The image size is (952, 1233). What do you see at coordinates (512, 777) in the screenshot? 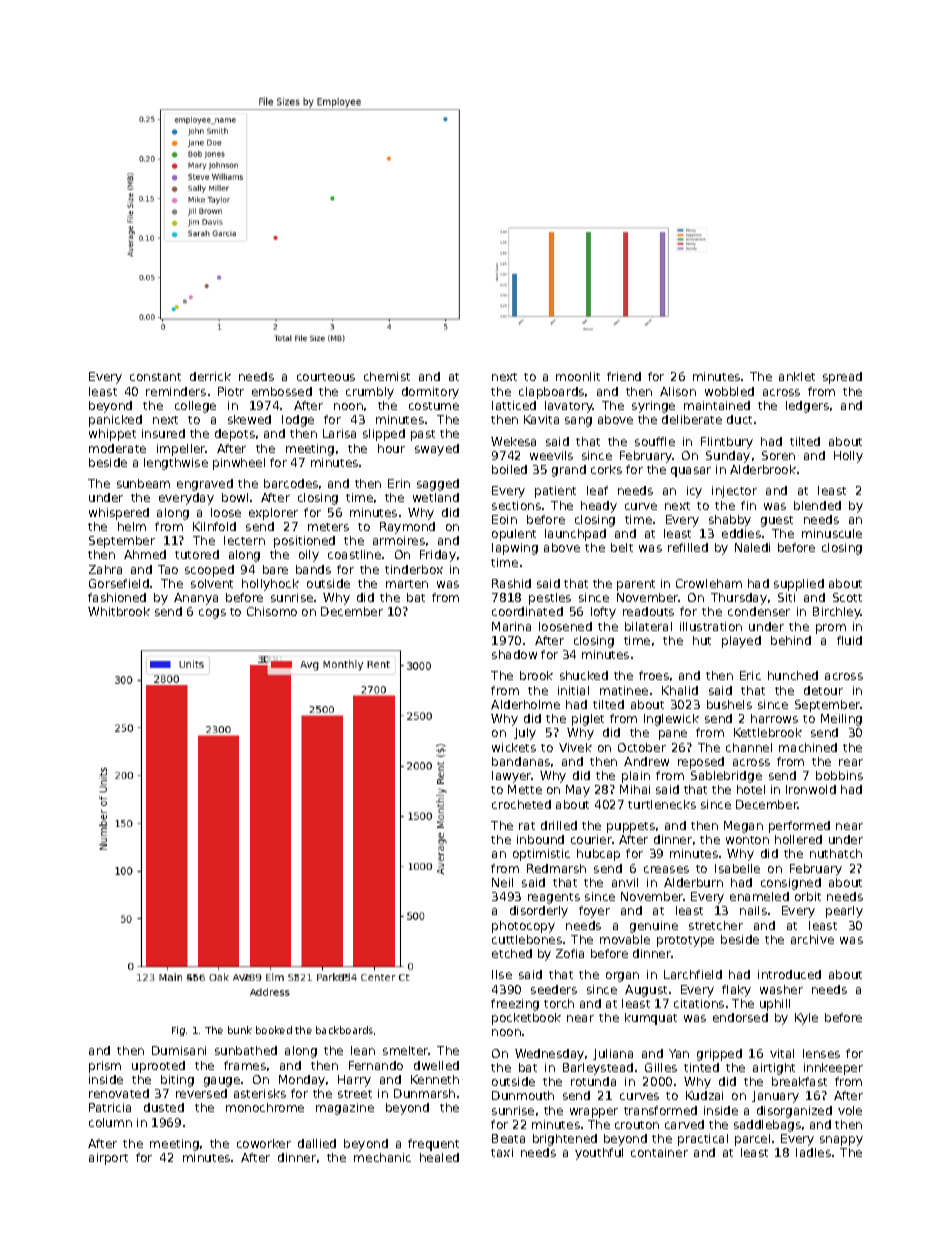
I see `lawyer` at bounding box center [512, 777].
